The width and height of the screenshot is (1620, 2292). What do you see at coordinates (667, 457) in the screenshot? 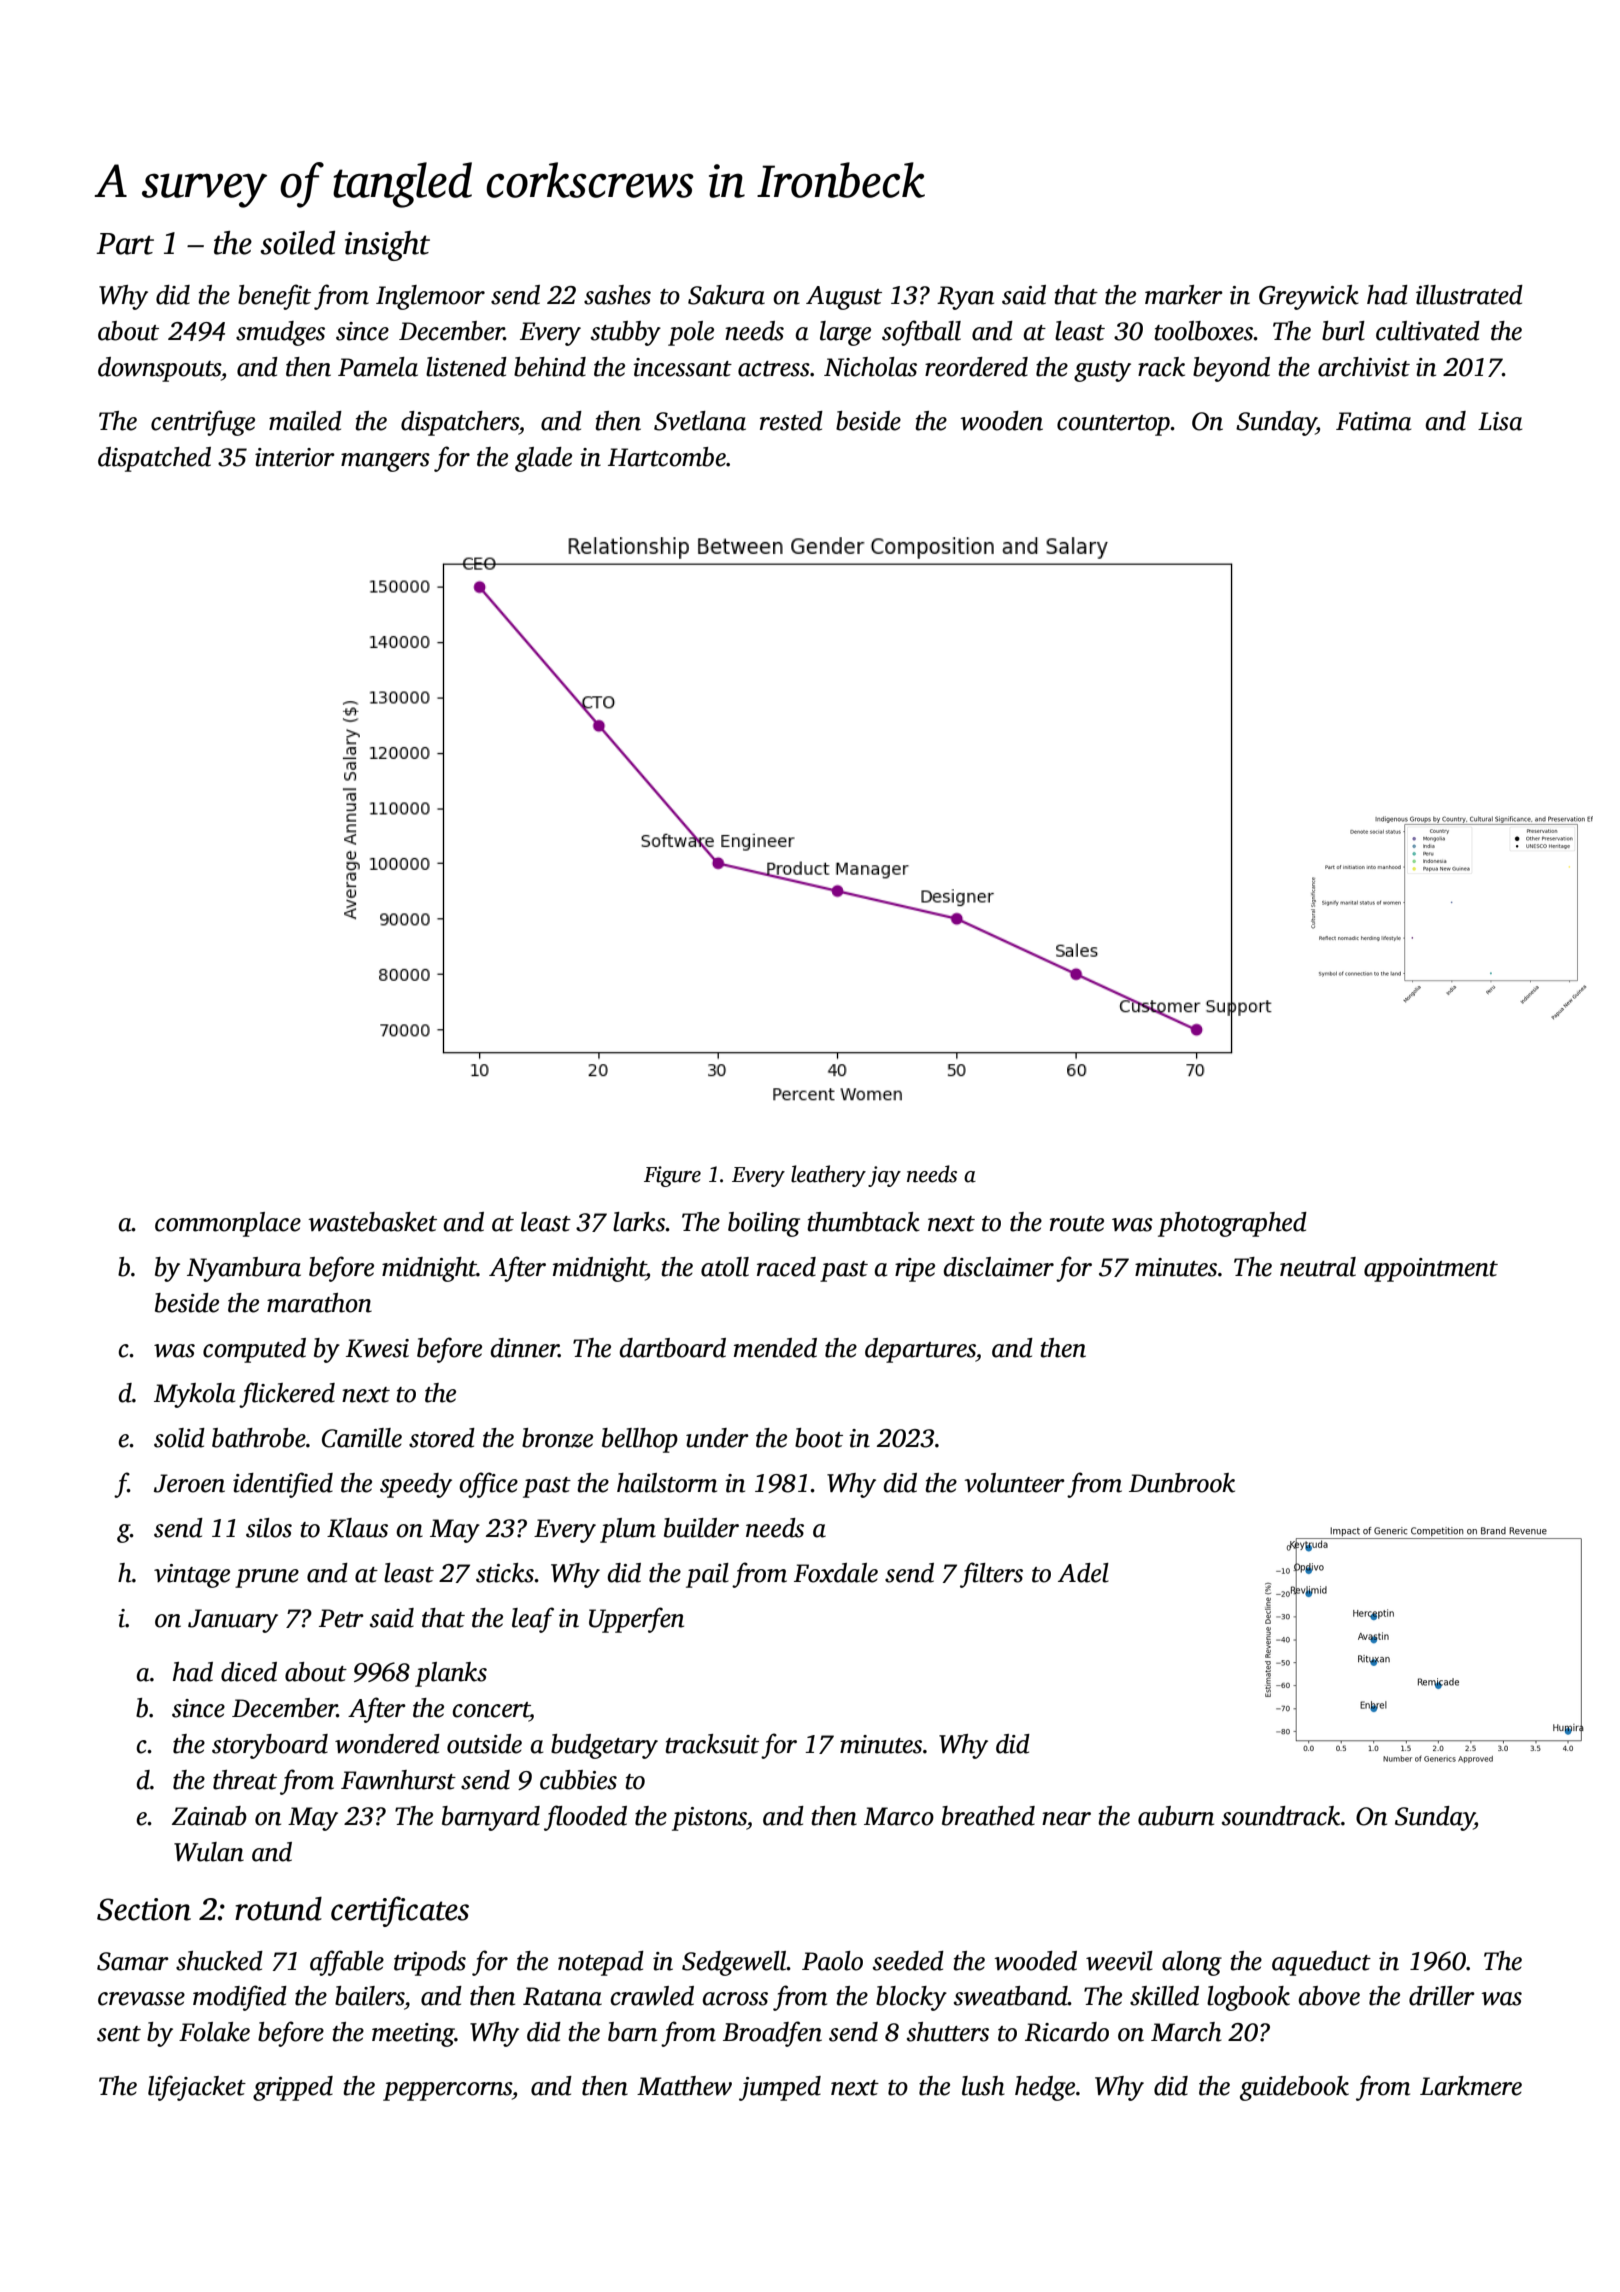
I see `Hartcombe` at bounding box center [667, 457].
